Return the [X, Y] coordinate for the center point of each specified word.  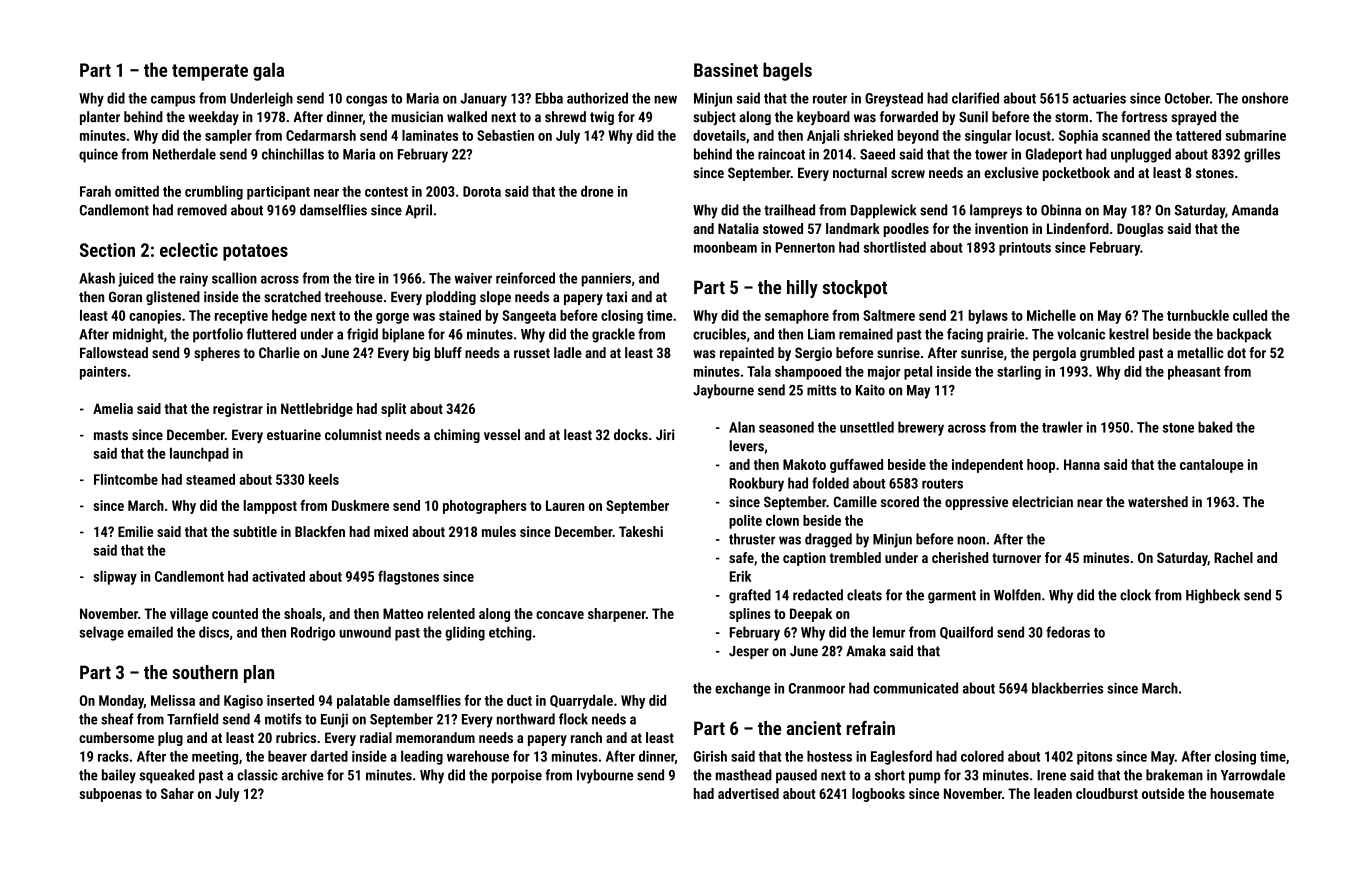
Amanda [1255, 210]
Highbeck [1213, 596]
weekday [214, 118]
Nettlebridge [317, 410]
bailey [119, 776]
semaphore [797, 317]
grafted [750, 596]
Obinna [1061, 210]
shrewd [565, 116]
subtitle [255, 531]
